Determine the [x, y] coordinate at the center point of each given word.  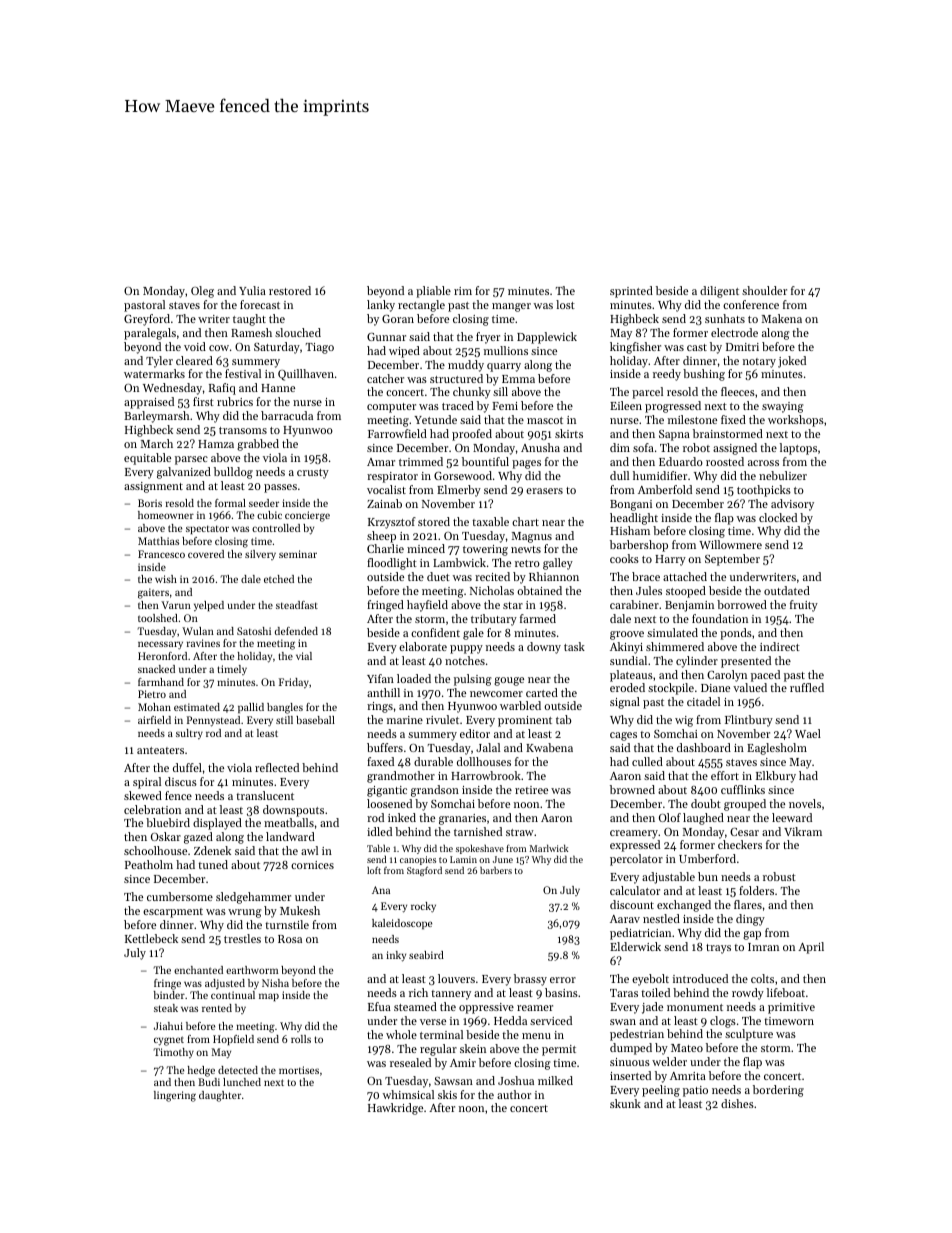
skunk [625, 1103]
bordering [778, 1091]
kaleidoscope [402, 924]
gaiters [153, 593]
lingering [175, 1096]
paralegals [150, 334]
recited [492, 576]
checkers [740, 844]
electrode [734, 332]
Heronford [162, 656]
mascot [545, 420]
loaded [414, 678]
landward [290, 836]
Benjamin [689, 606]
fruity [804, 606]
